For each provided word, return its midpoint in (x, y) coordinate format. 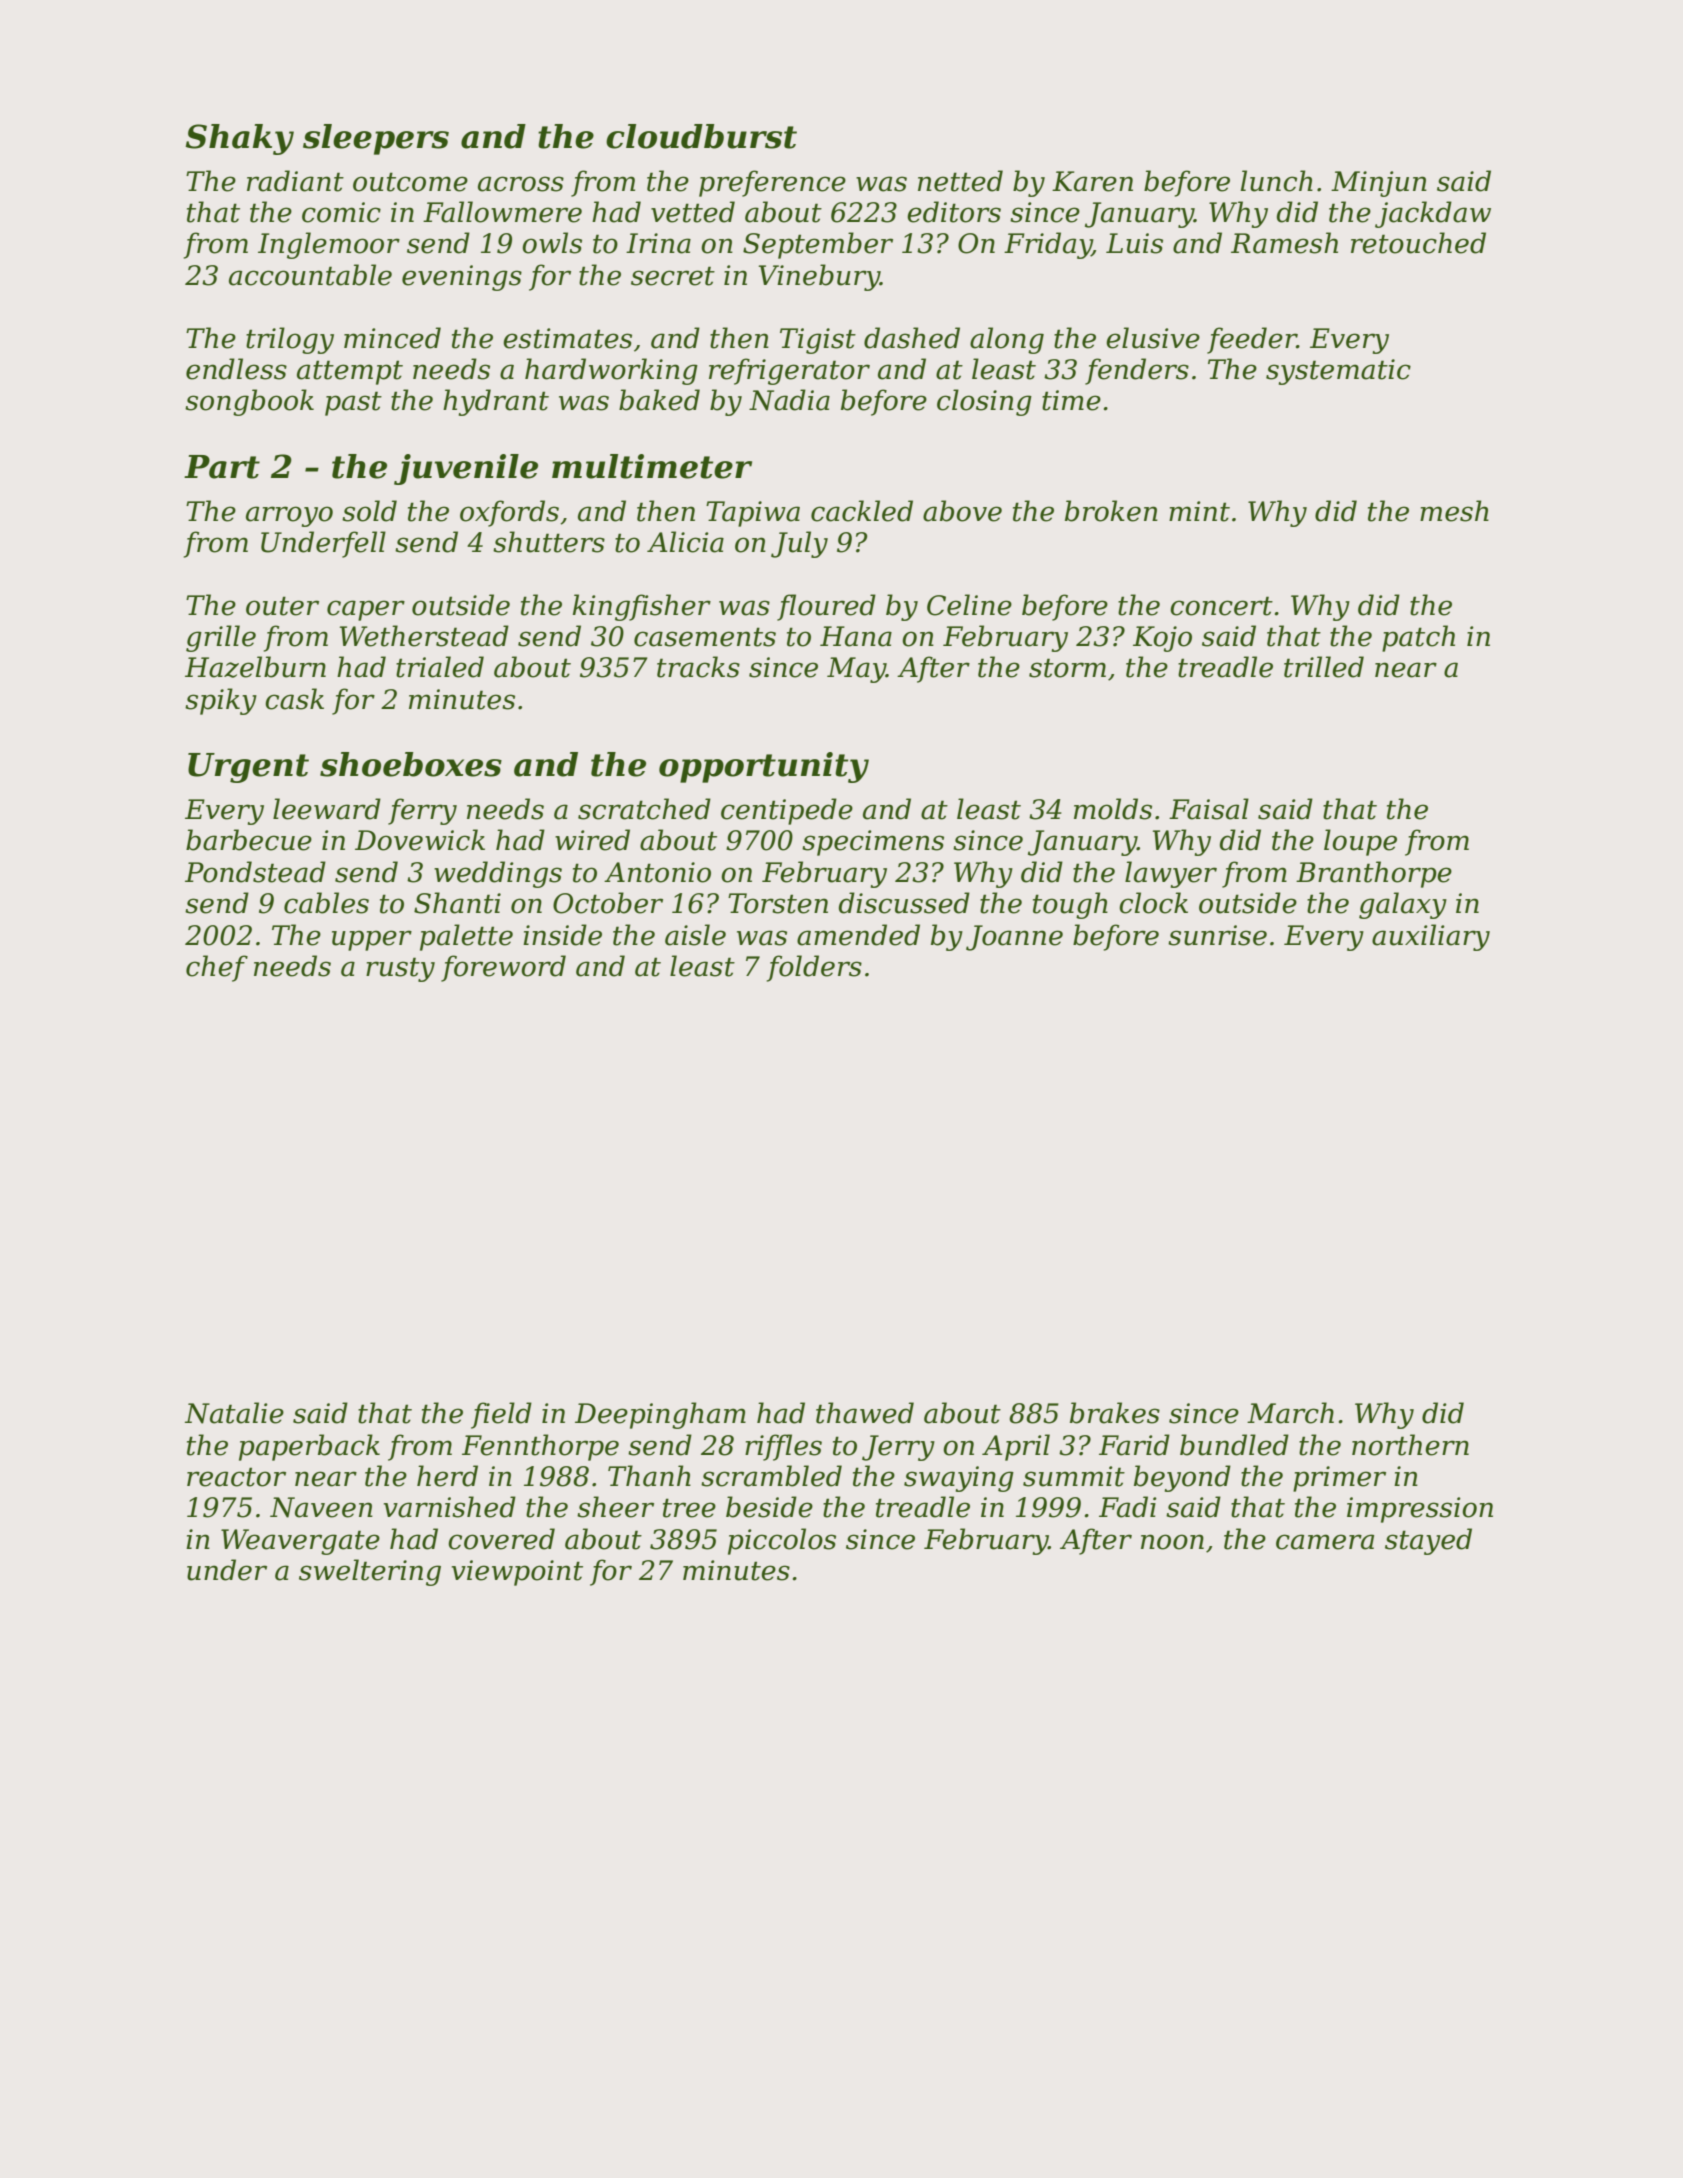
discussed (904, 903)
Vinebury (819, 277)
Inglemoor (329, 245)
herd (447, 1476)
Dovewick (420, 840)
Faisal (1209, 809)
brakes (1115, 1413)
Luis (1134, 243)
